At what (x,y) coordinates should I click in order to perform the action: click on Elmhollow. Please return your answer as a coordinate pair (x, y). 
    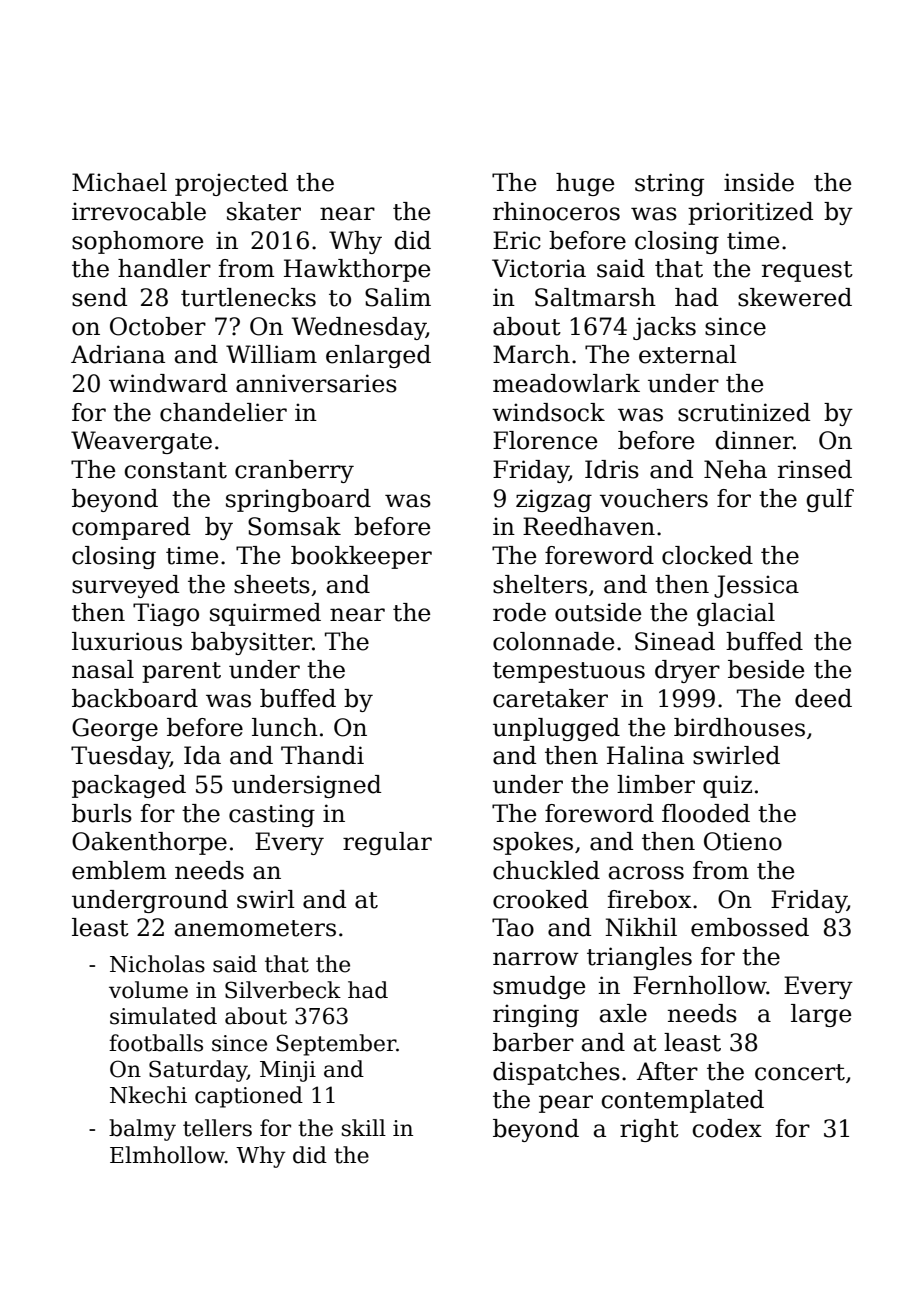
    Looking at the image, I should click on (167, 1155).
